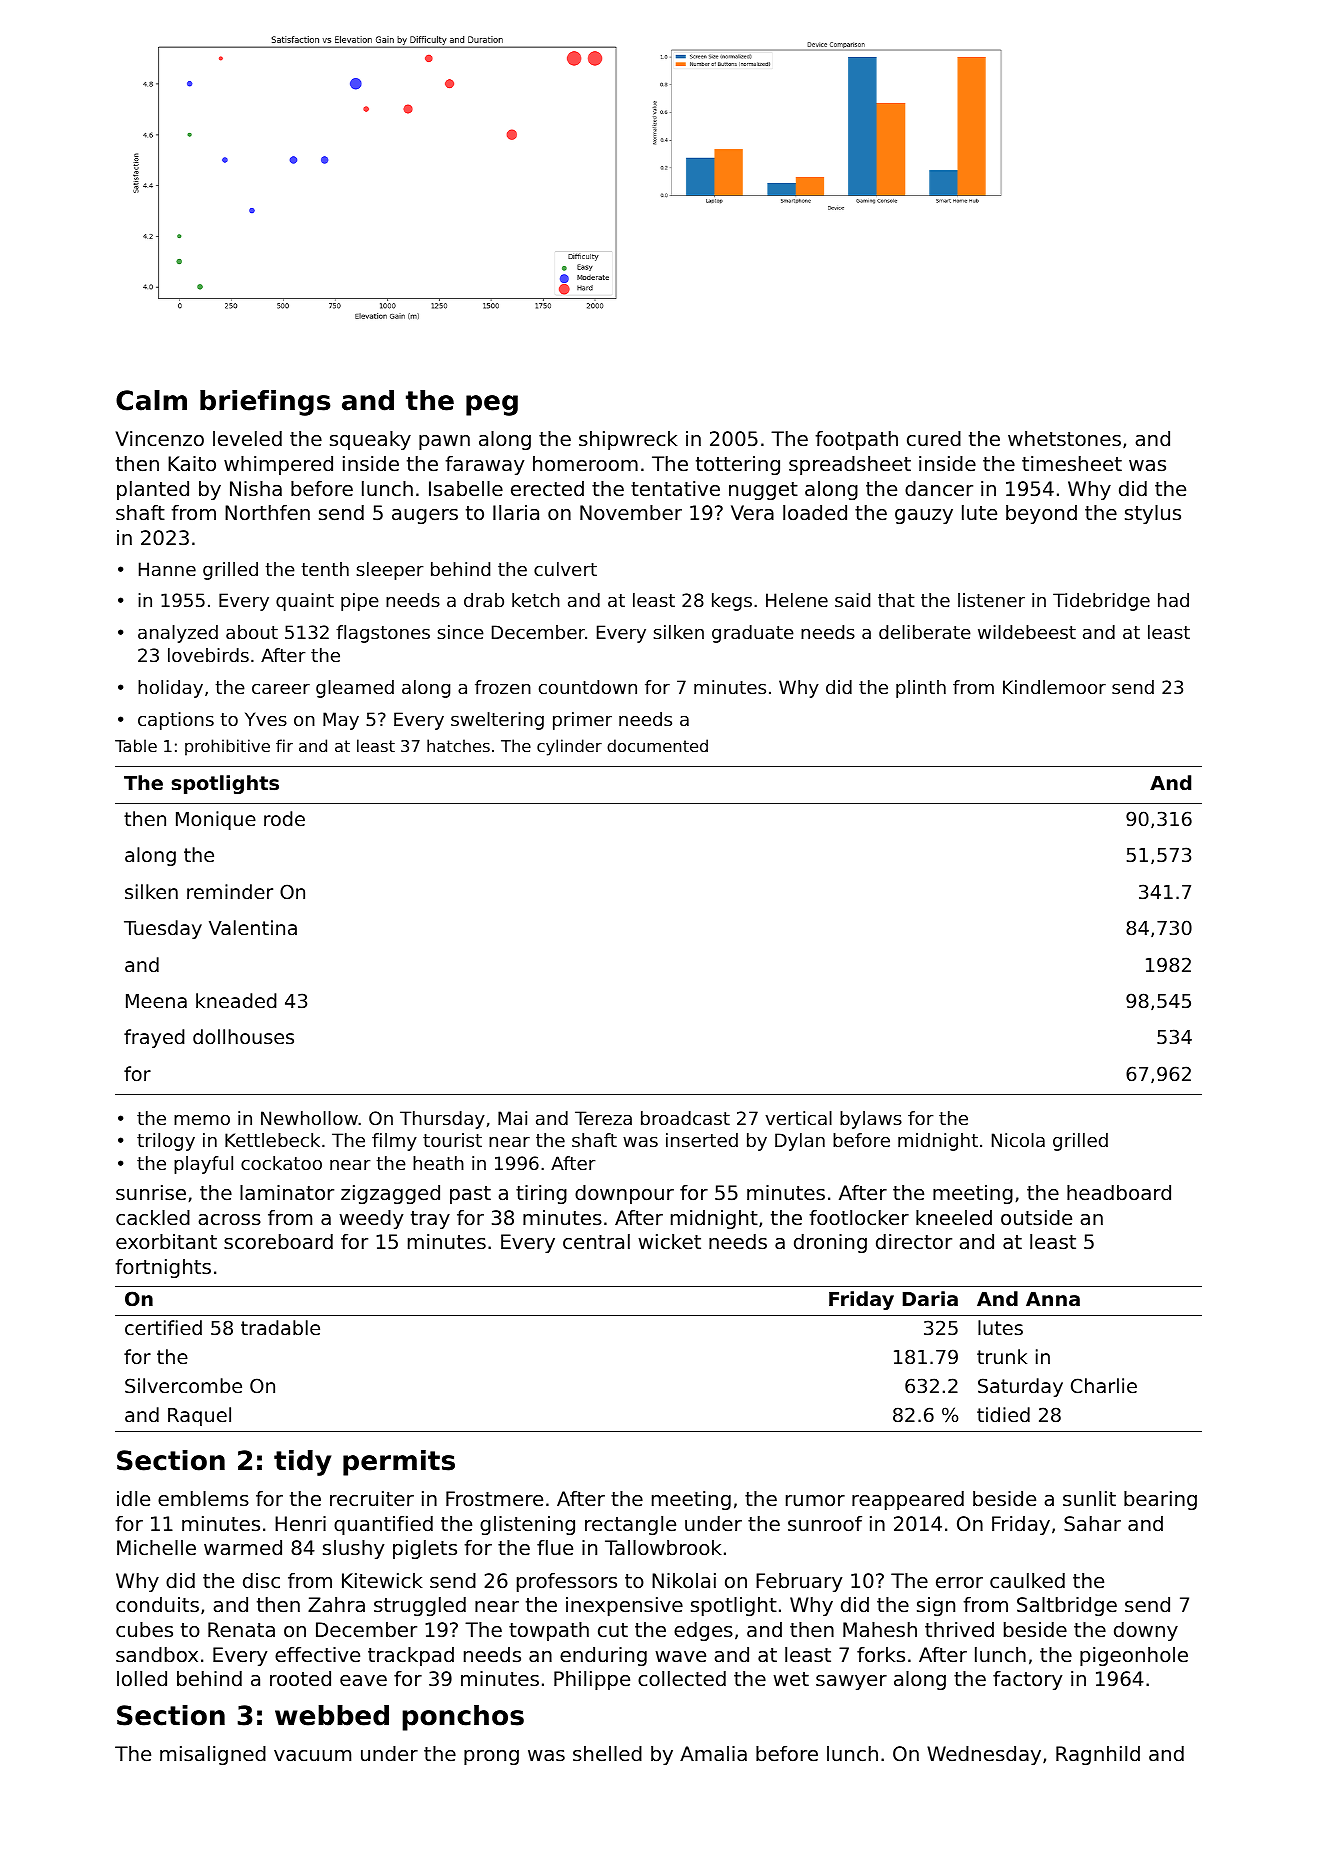 The width and height of the screenshot is (1317, 1862). I want to click on captions, so click(176, 721).
